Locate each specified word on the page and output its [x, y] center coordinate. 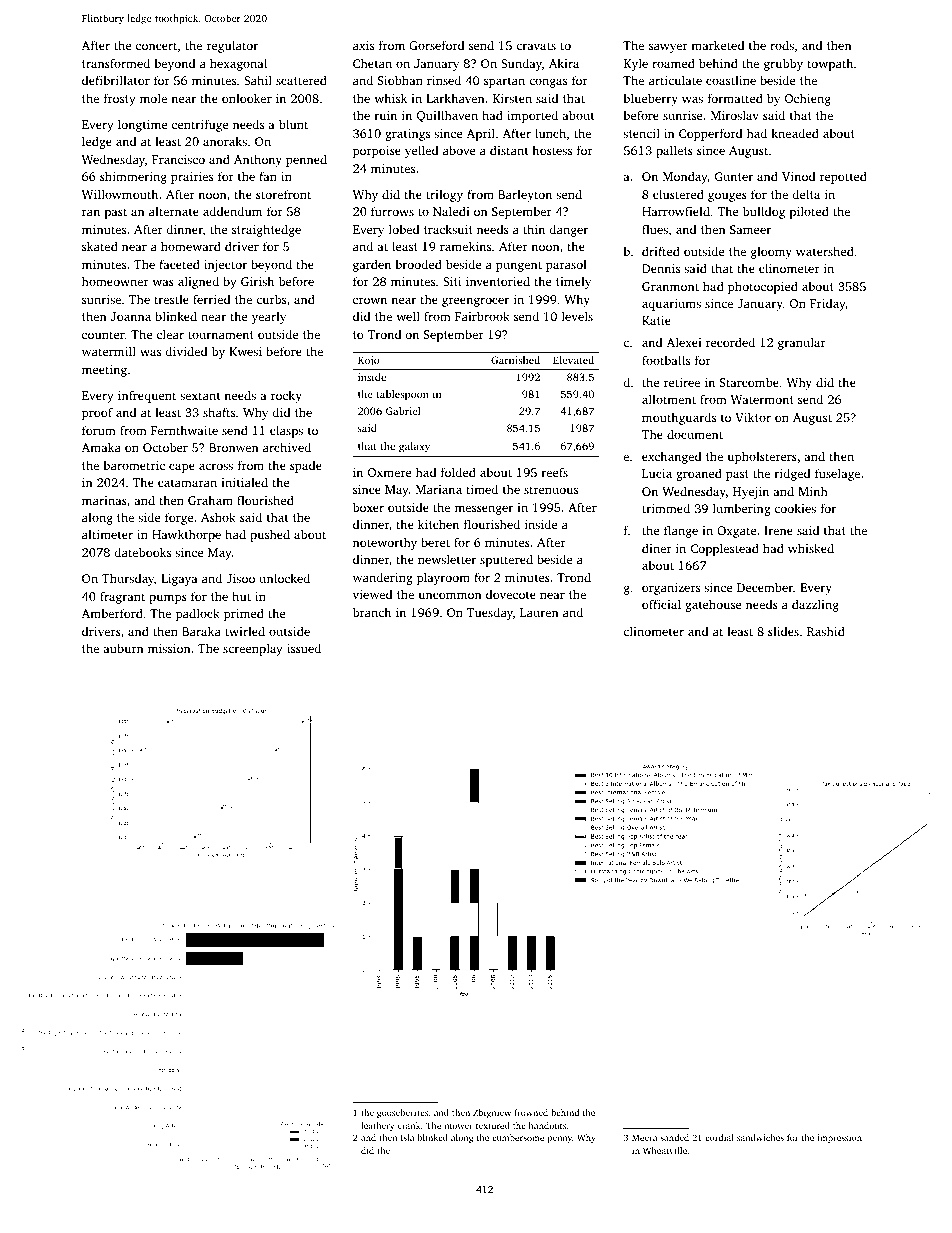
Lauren [539, 612]
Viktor [753, 417]
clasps [286, 431]
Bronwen [234, 447]
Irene [778, 530]
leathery [378, 1126]
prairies [192, 178]
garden [372, 265]
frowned [531, 1112]
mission [169, 648]
